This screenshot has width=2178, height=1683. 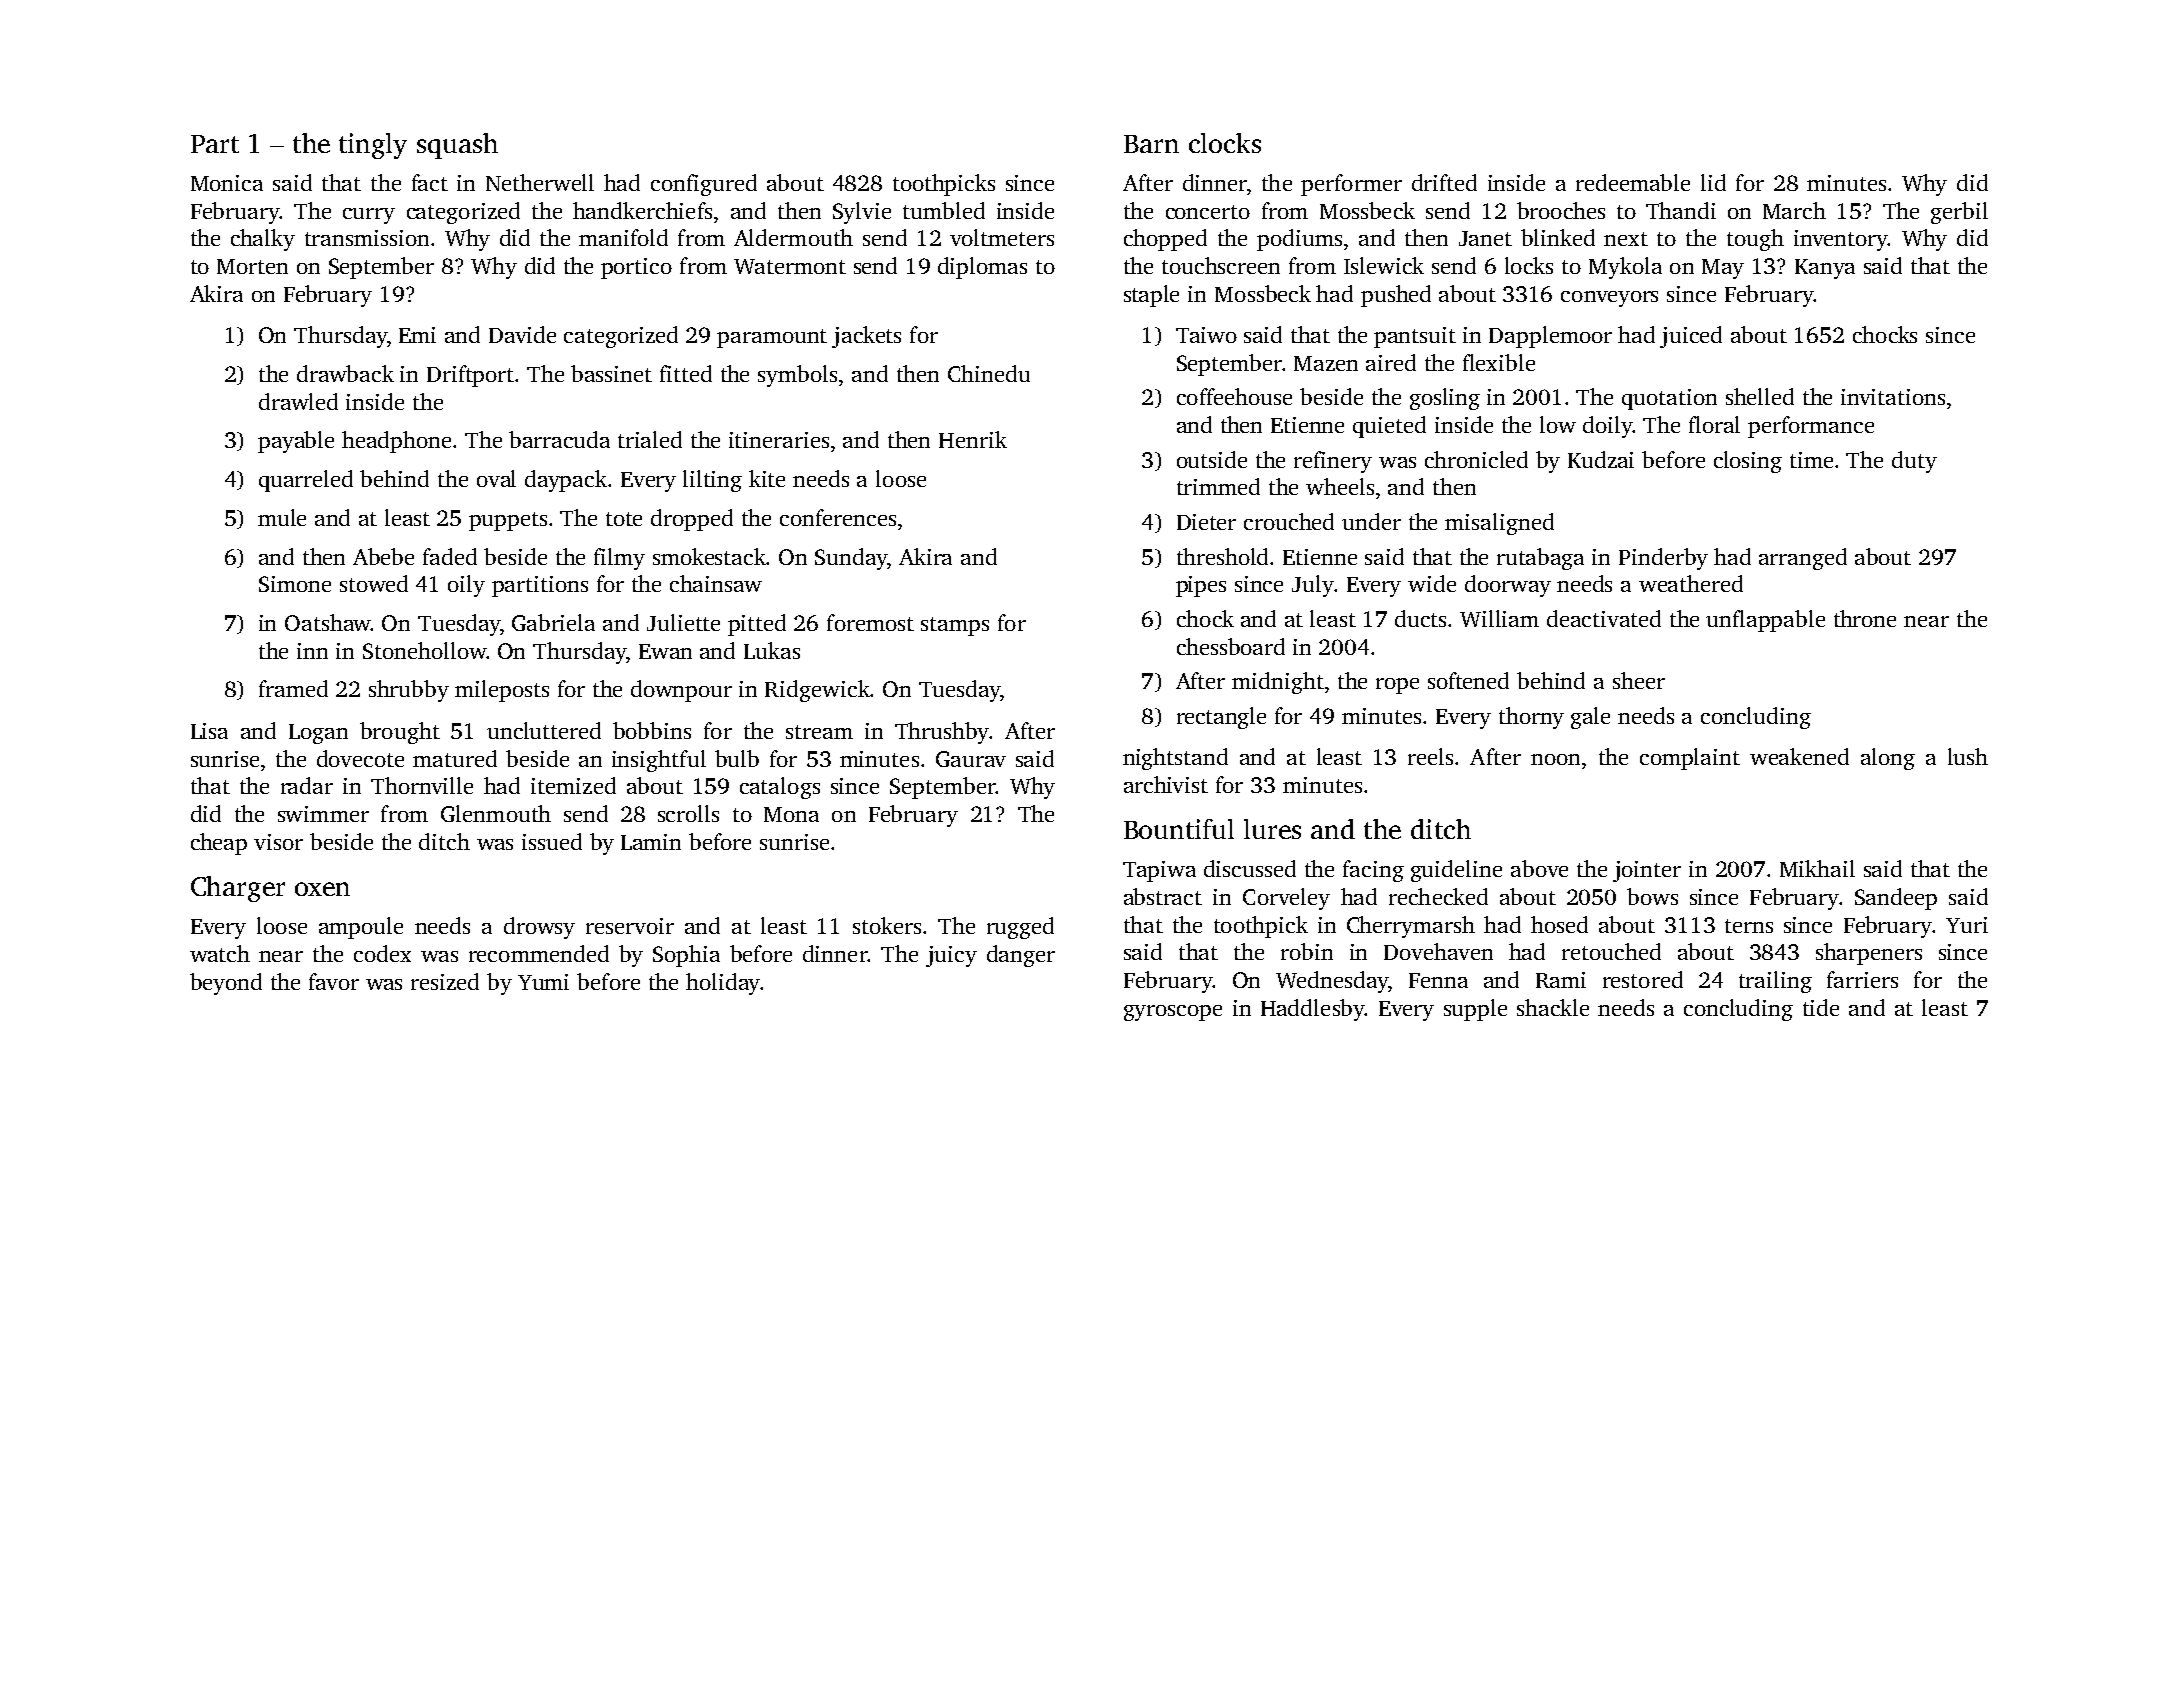 I want to click on reels, so click(x=1430, y=756).
